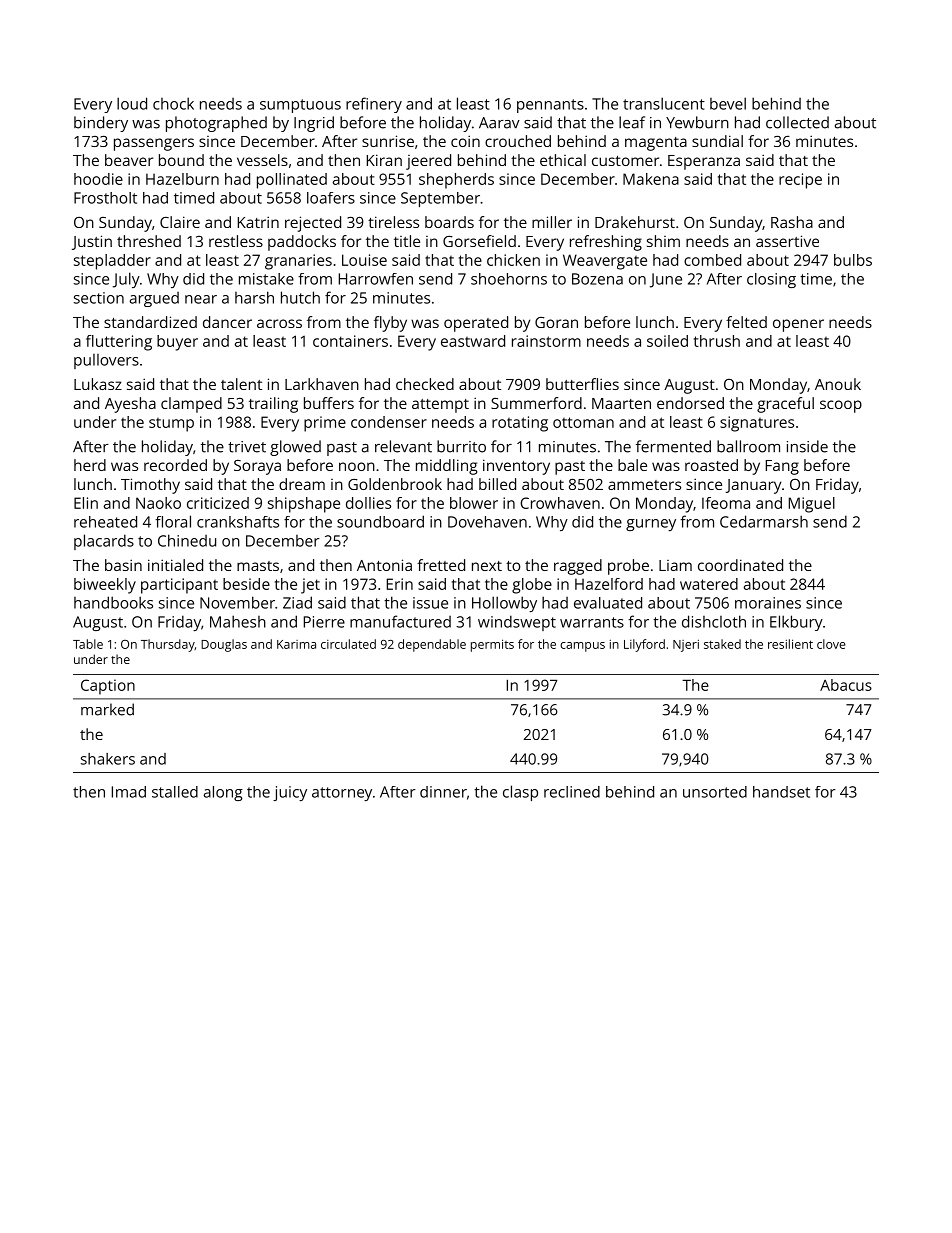 This screenshot has width=952, height=1233. Describe the element at coordinates (129, 792) in the screenshot. I see `Imad` at that location.
